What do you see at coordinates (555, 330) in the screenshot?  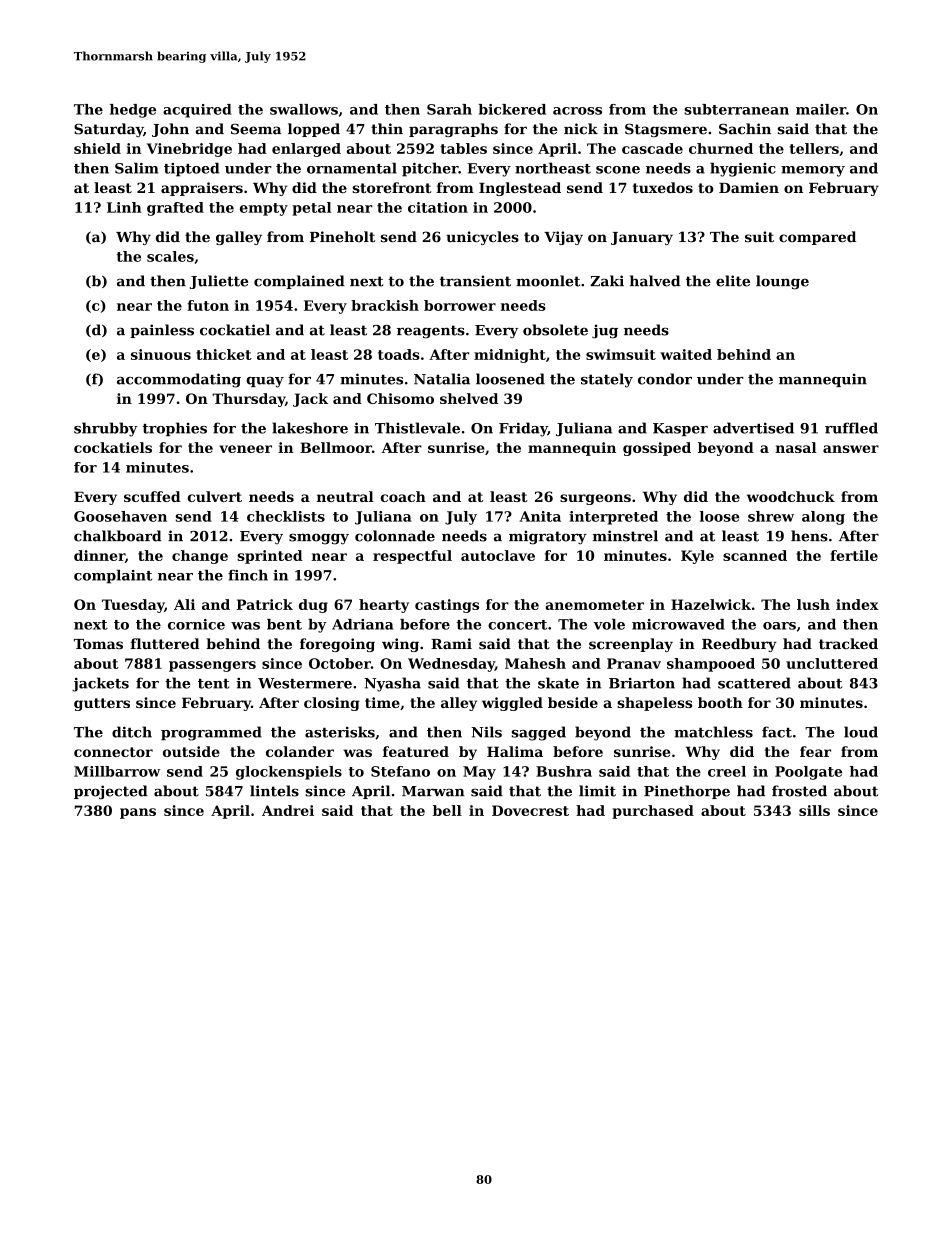 I see `obsolete` at bounding box center [555, 330].
